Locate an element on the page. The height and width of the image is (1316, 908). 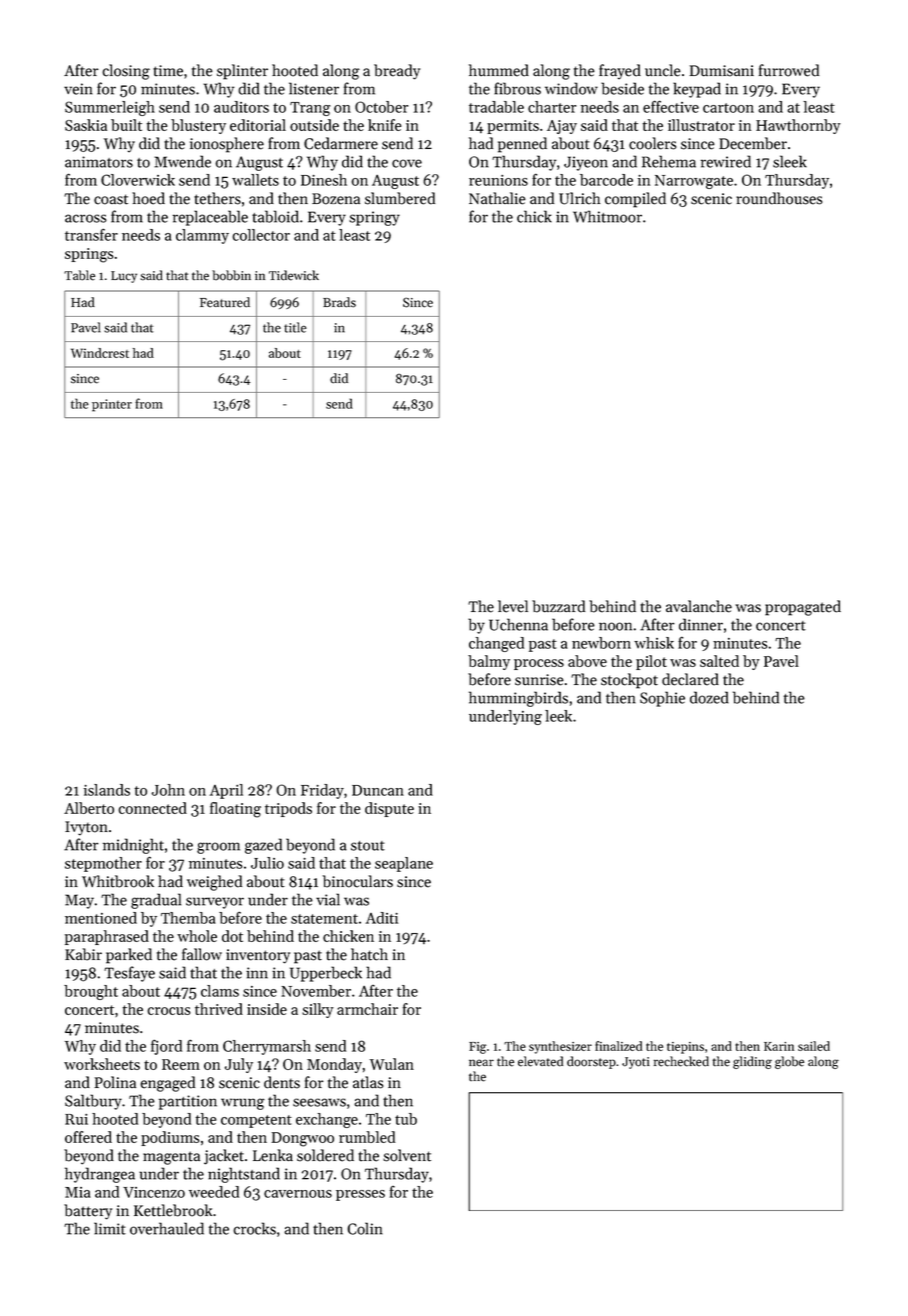
crocus is located at coordinates (169, 1011).
